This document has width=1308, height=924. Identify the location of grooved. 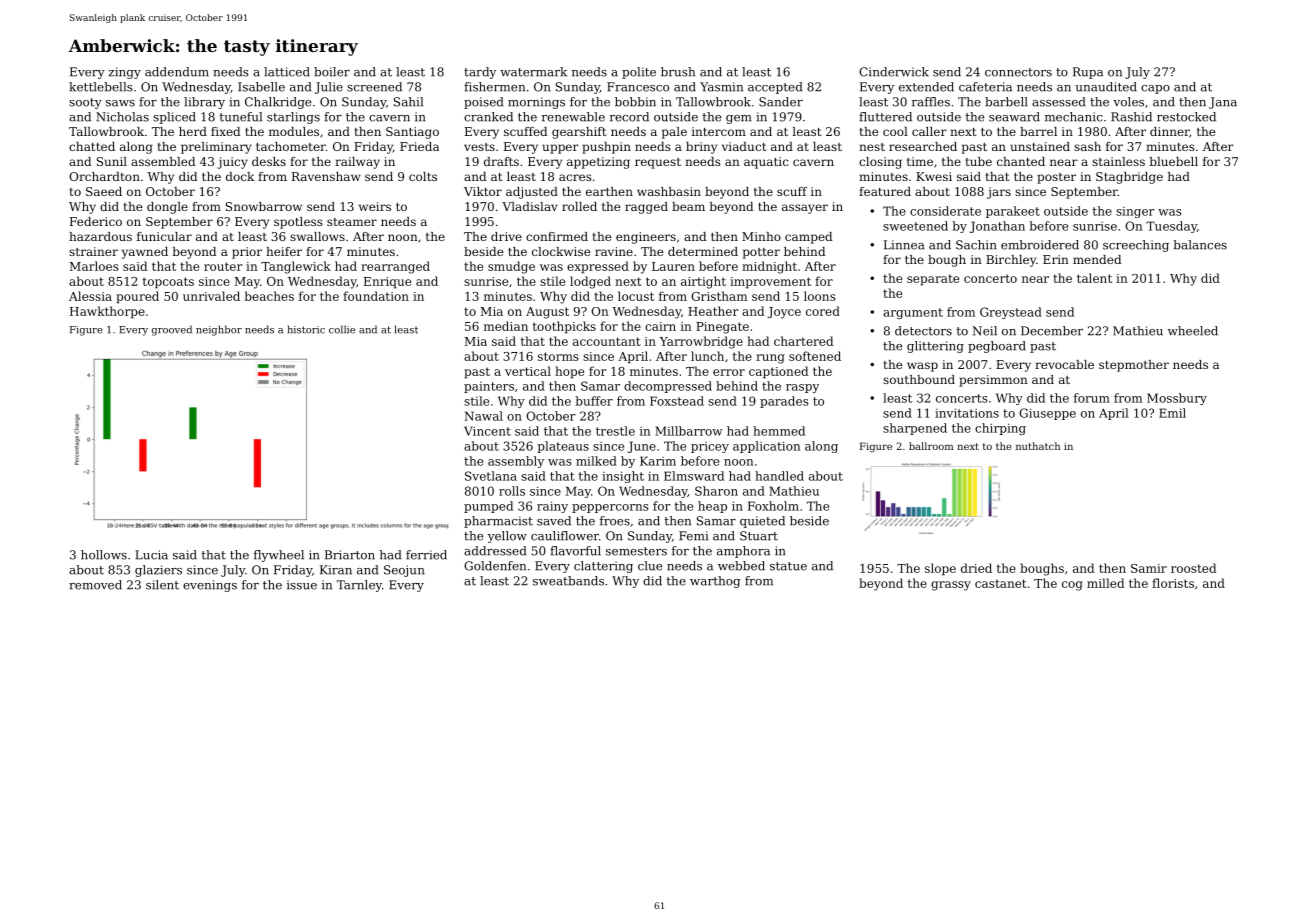
(172, 330).
